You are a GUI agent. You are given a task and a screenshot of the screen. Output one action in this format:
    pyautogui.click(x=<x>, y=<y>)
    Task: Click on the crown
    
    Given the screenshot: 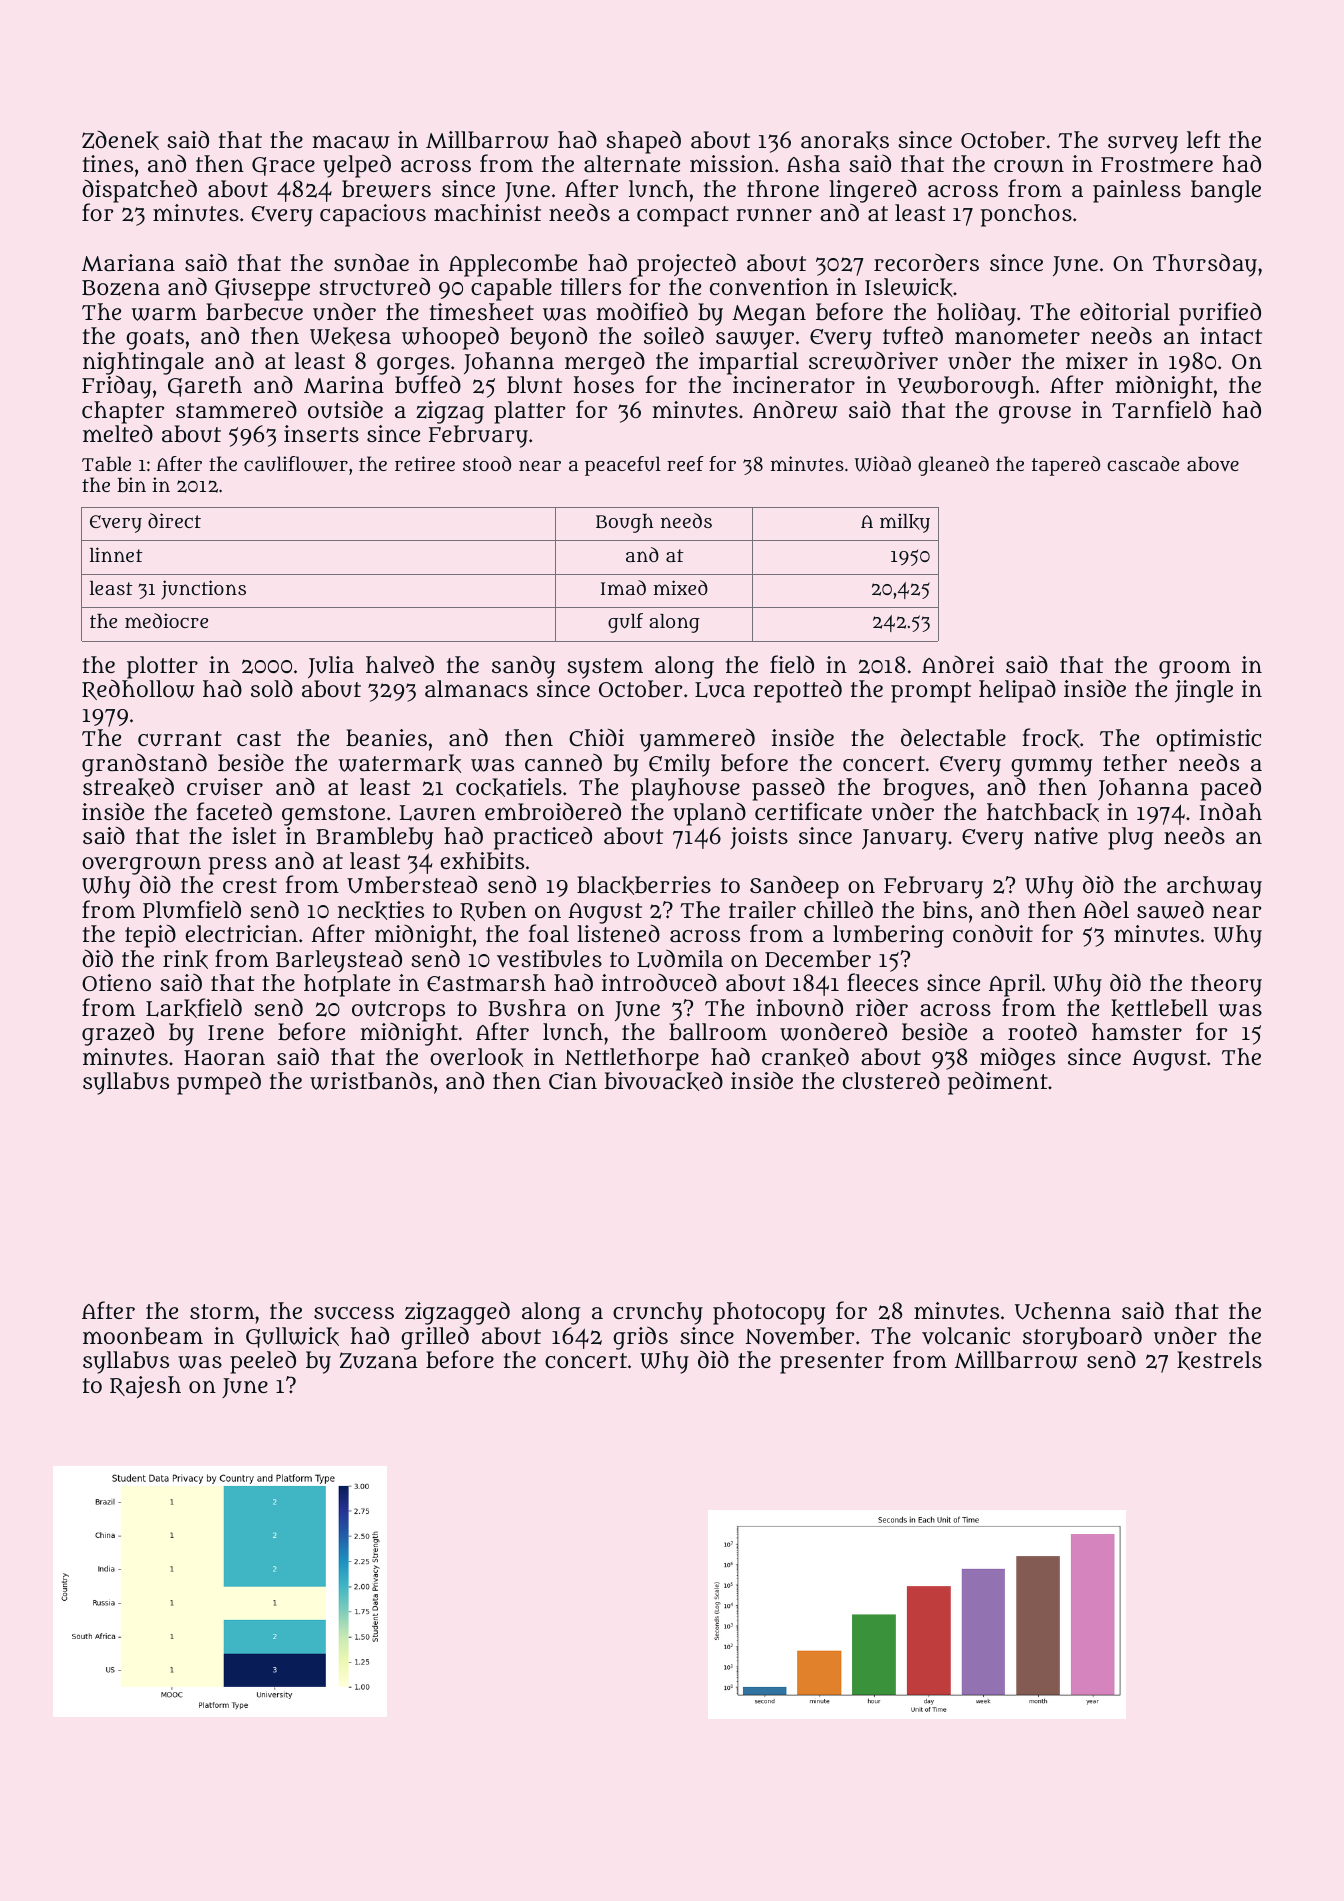 What is the action you would take?
    pyautogui.click(x=1029, y=166)
